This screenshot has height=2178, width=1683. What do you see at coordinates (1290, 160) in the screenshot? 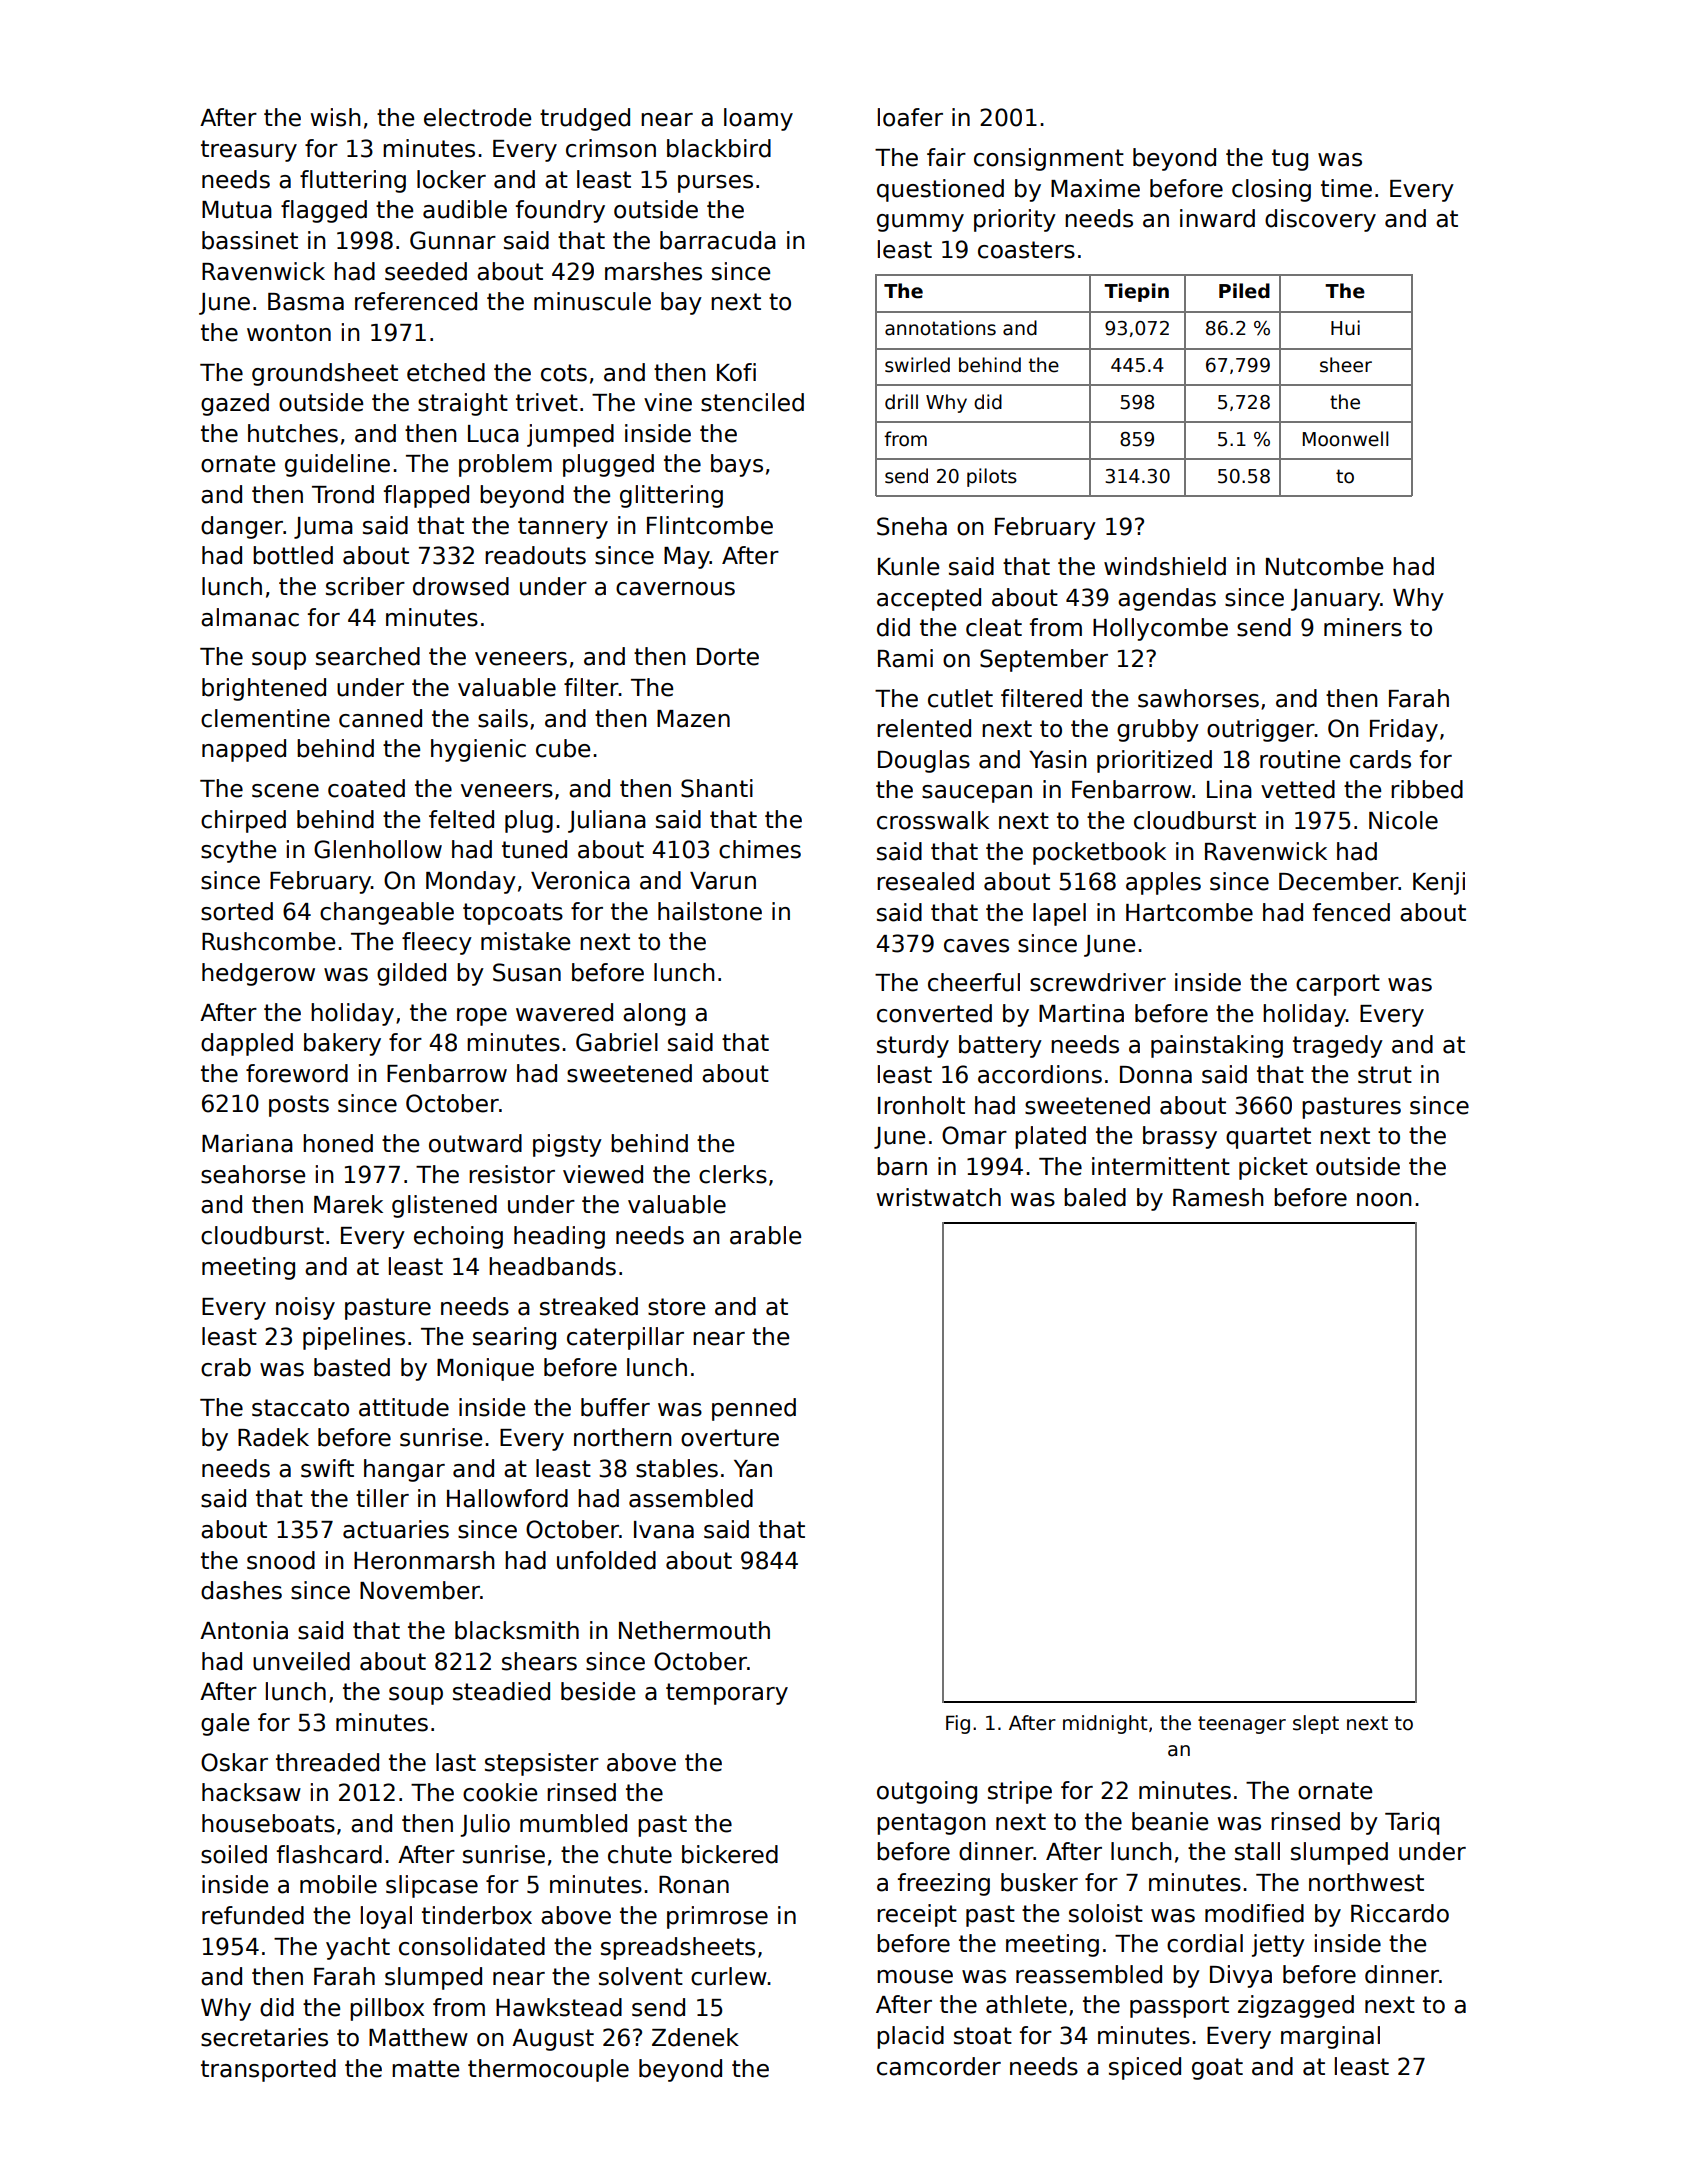
I see `tug` at bounding box center [1290, 160].
